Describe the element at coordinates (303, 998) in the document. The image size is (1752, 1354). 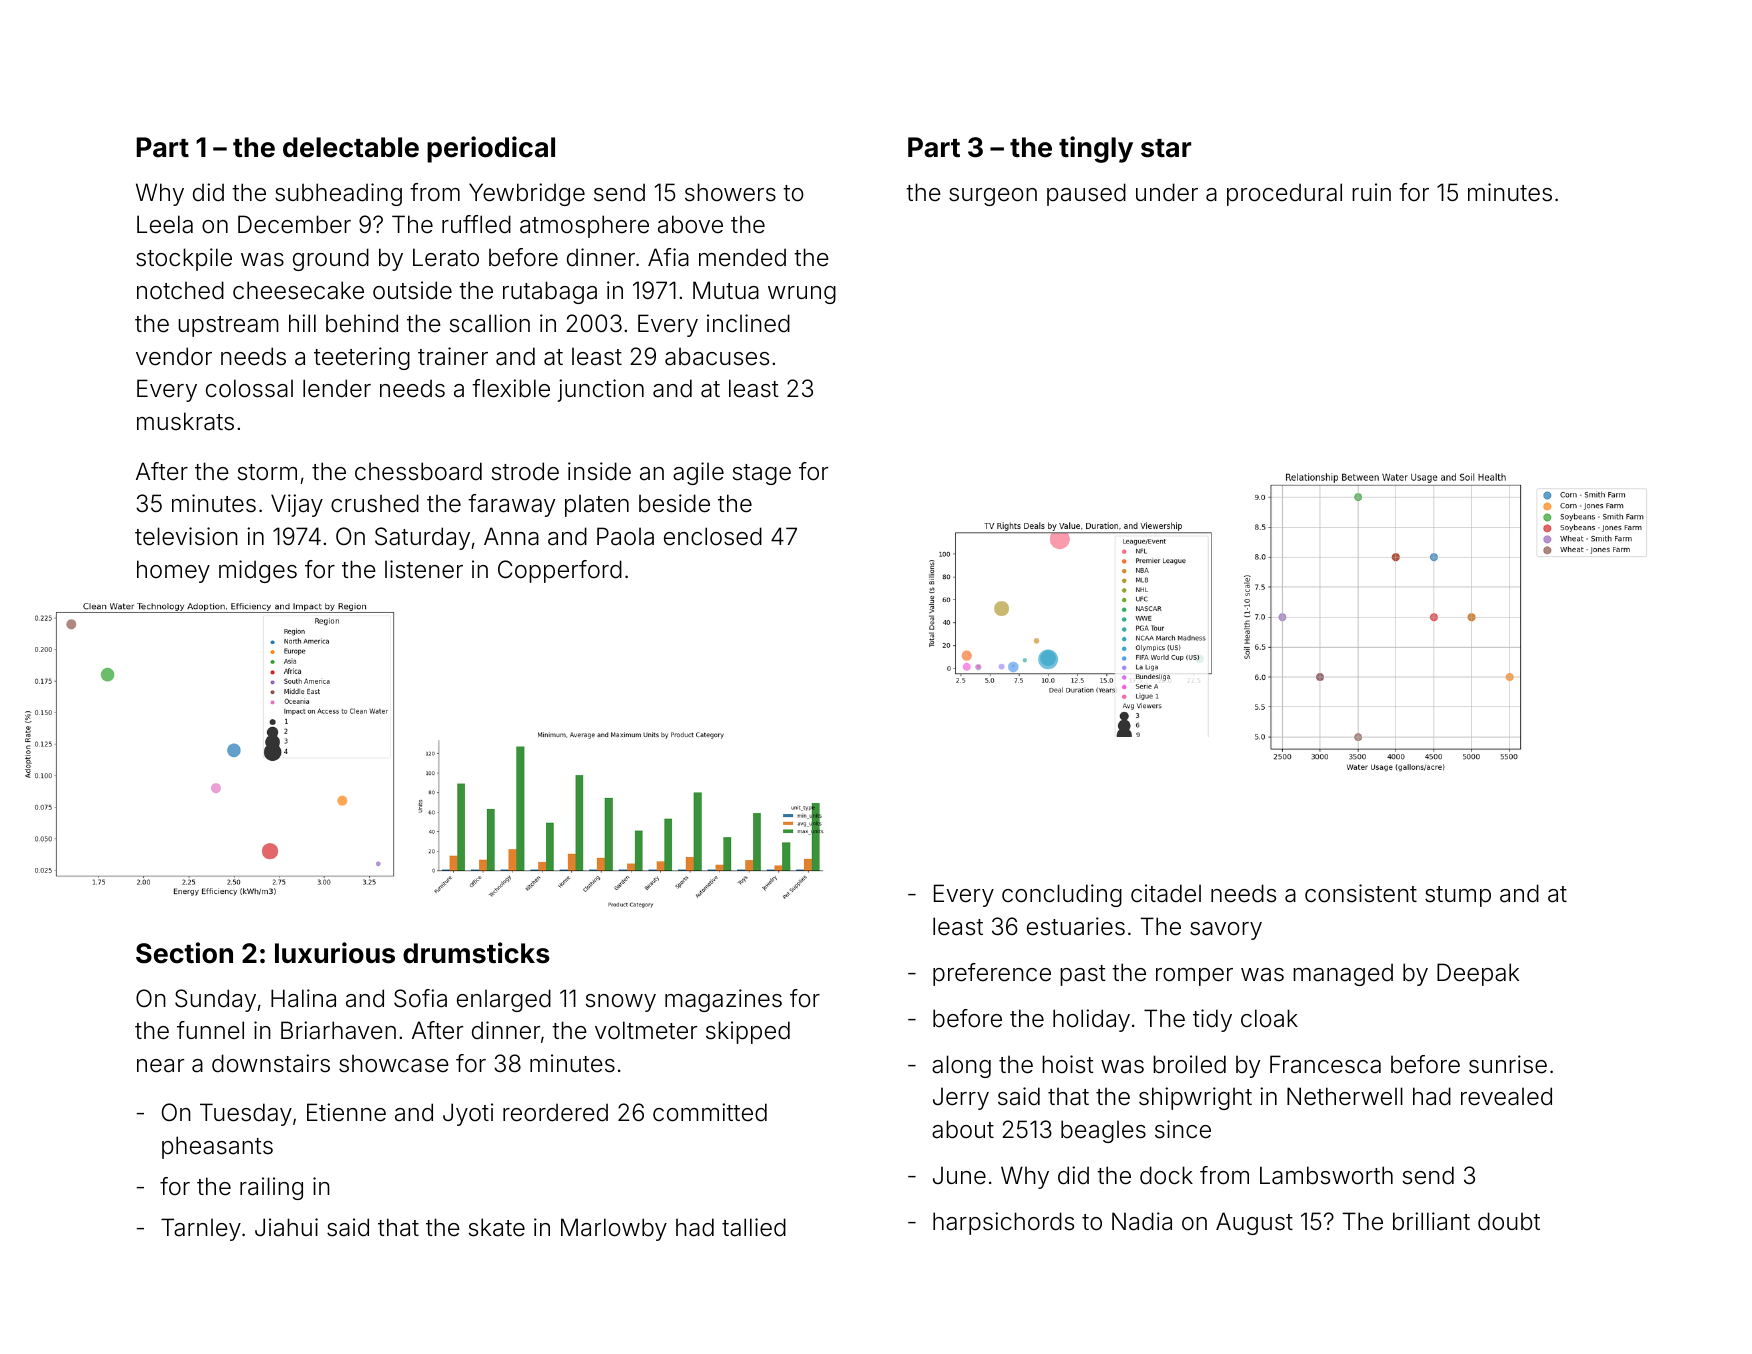
I see `Halina` at that location.
